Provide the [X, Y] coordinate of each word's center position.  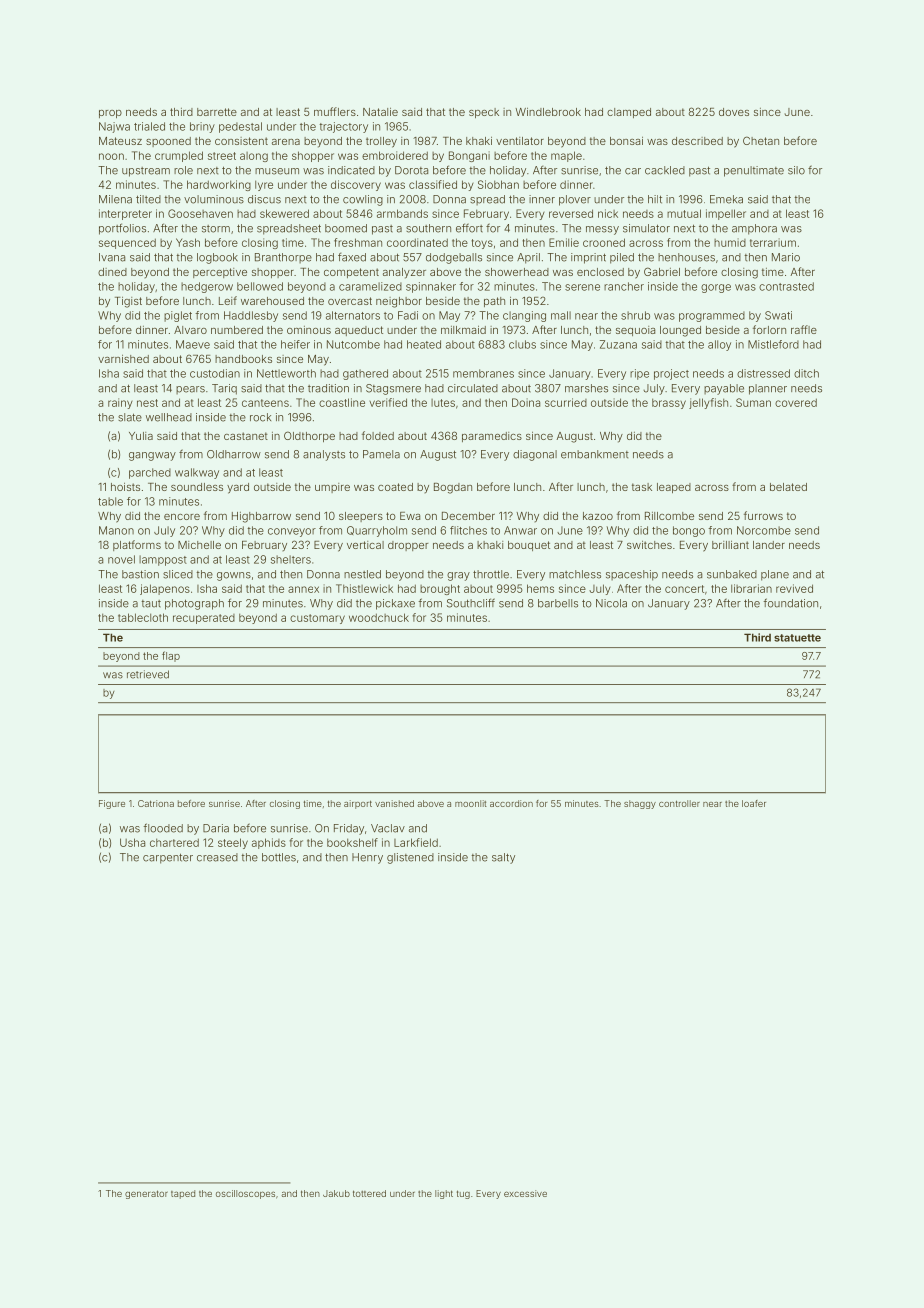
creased [217, 857]
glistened [410, 858]
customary [317, 619]
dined [112, 272]
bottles [279, 857]
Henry [367, 858]
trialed [149, 126]
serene [582, 287]
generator [146, 1194]
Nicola [611, 603]
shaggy [640, 804]
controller [679, 803]
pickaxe [395, 604]
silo [796, 170]
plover [575, 200]
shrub [635, 315]
